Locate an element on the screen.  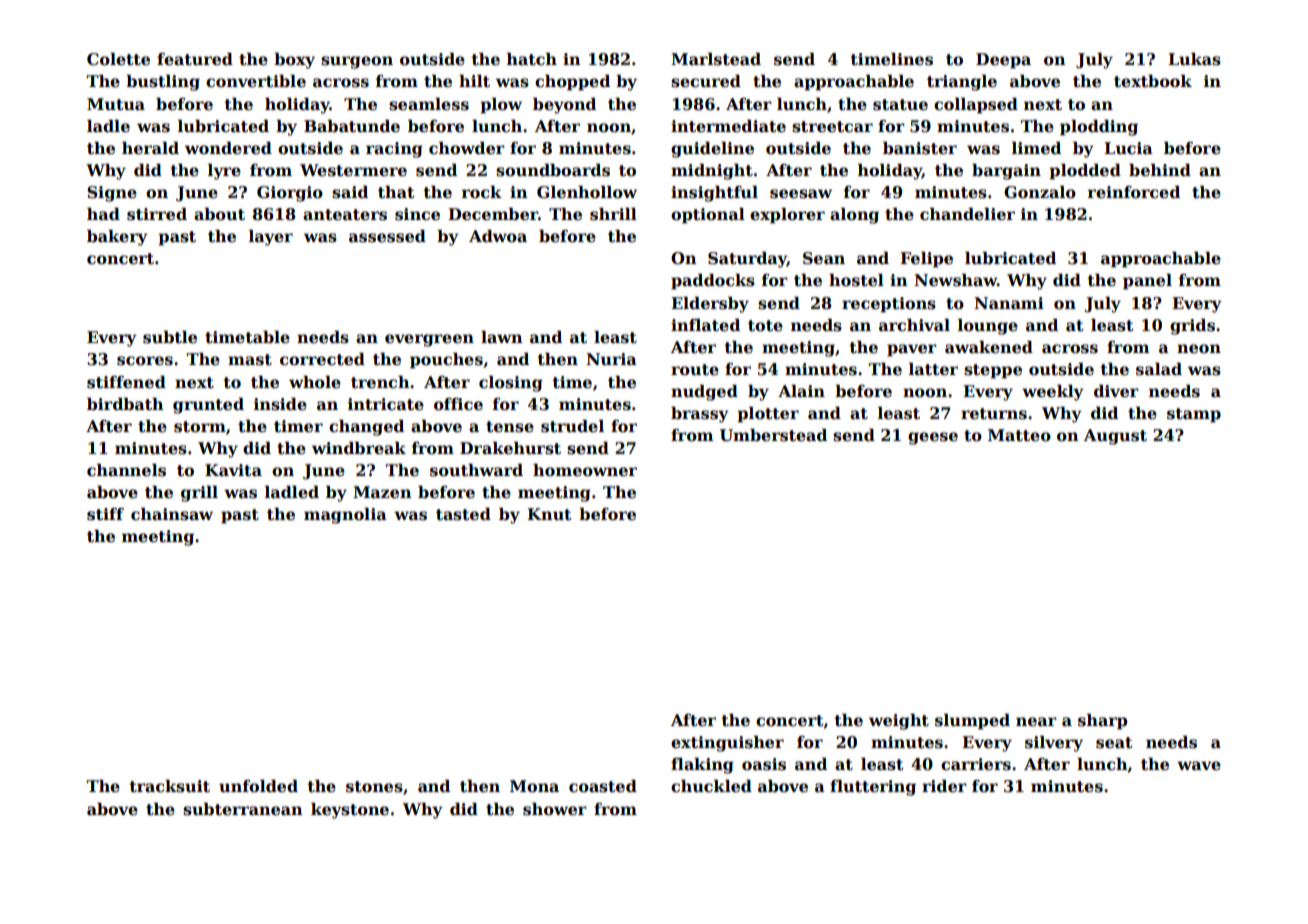
magnolia is located at coordinates (345, 516).
